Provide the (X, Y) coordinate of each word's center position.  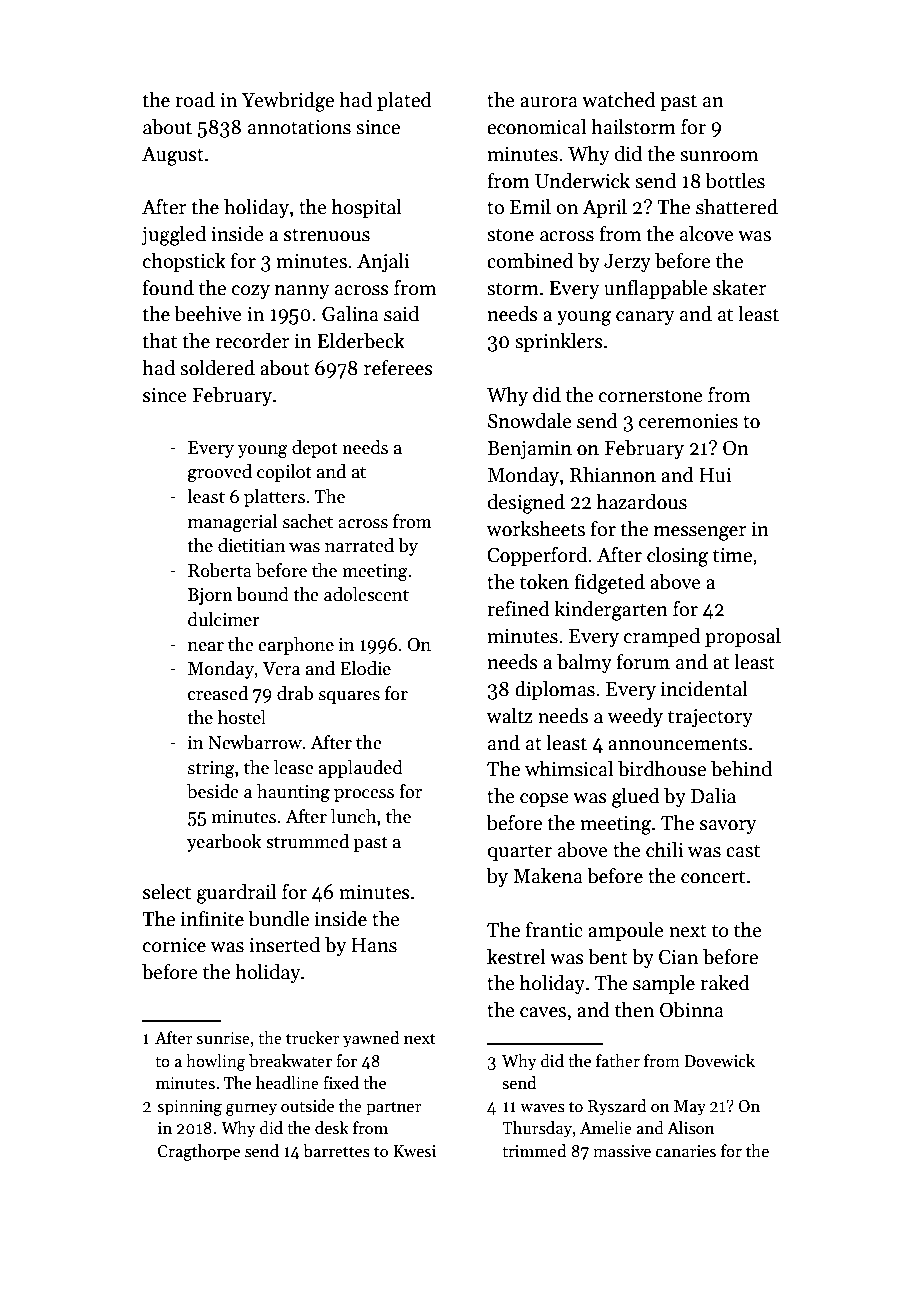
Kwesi (414, 1151)
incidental (704, 689)
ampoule (626, 931)
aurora (549, 102)
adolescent (366, 594)
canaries (686, 1151)
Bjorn (210, 596)
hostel (242, 717)
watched (619, 100)
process (364, 795)
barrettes (336, 1151)
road (195, 100)
